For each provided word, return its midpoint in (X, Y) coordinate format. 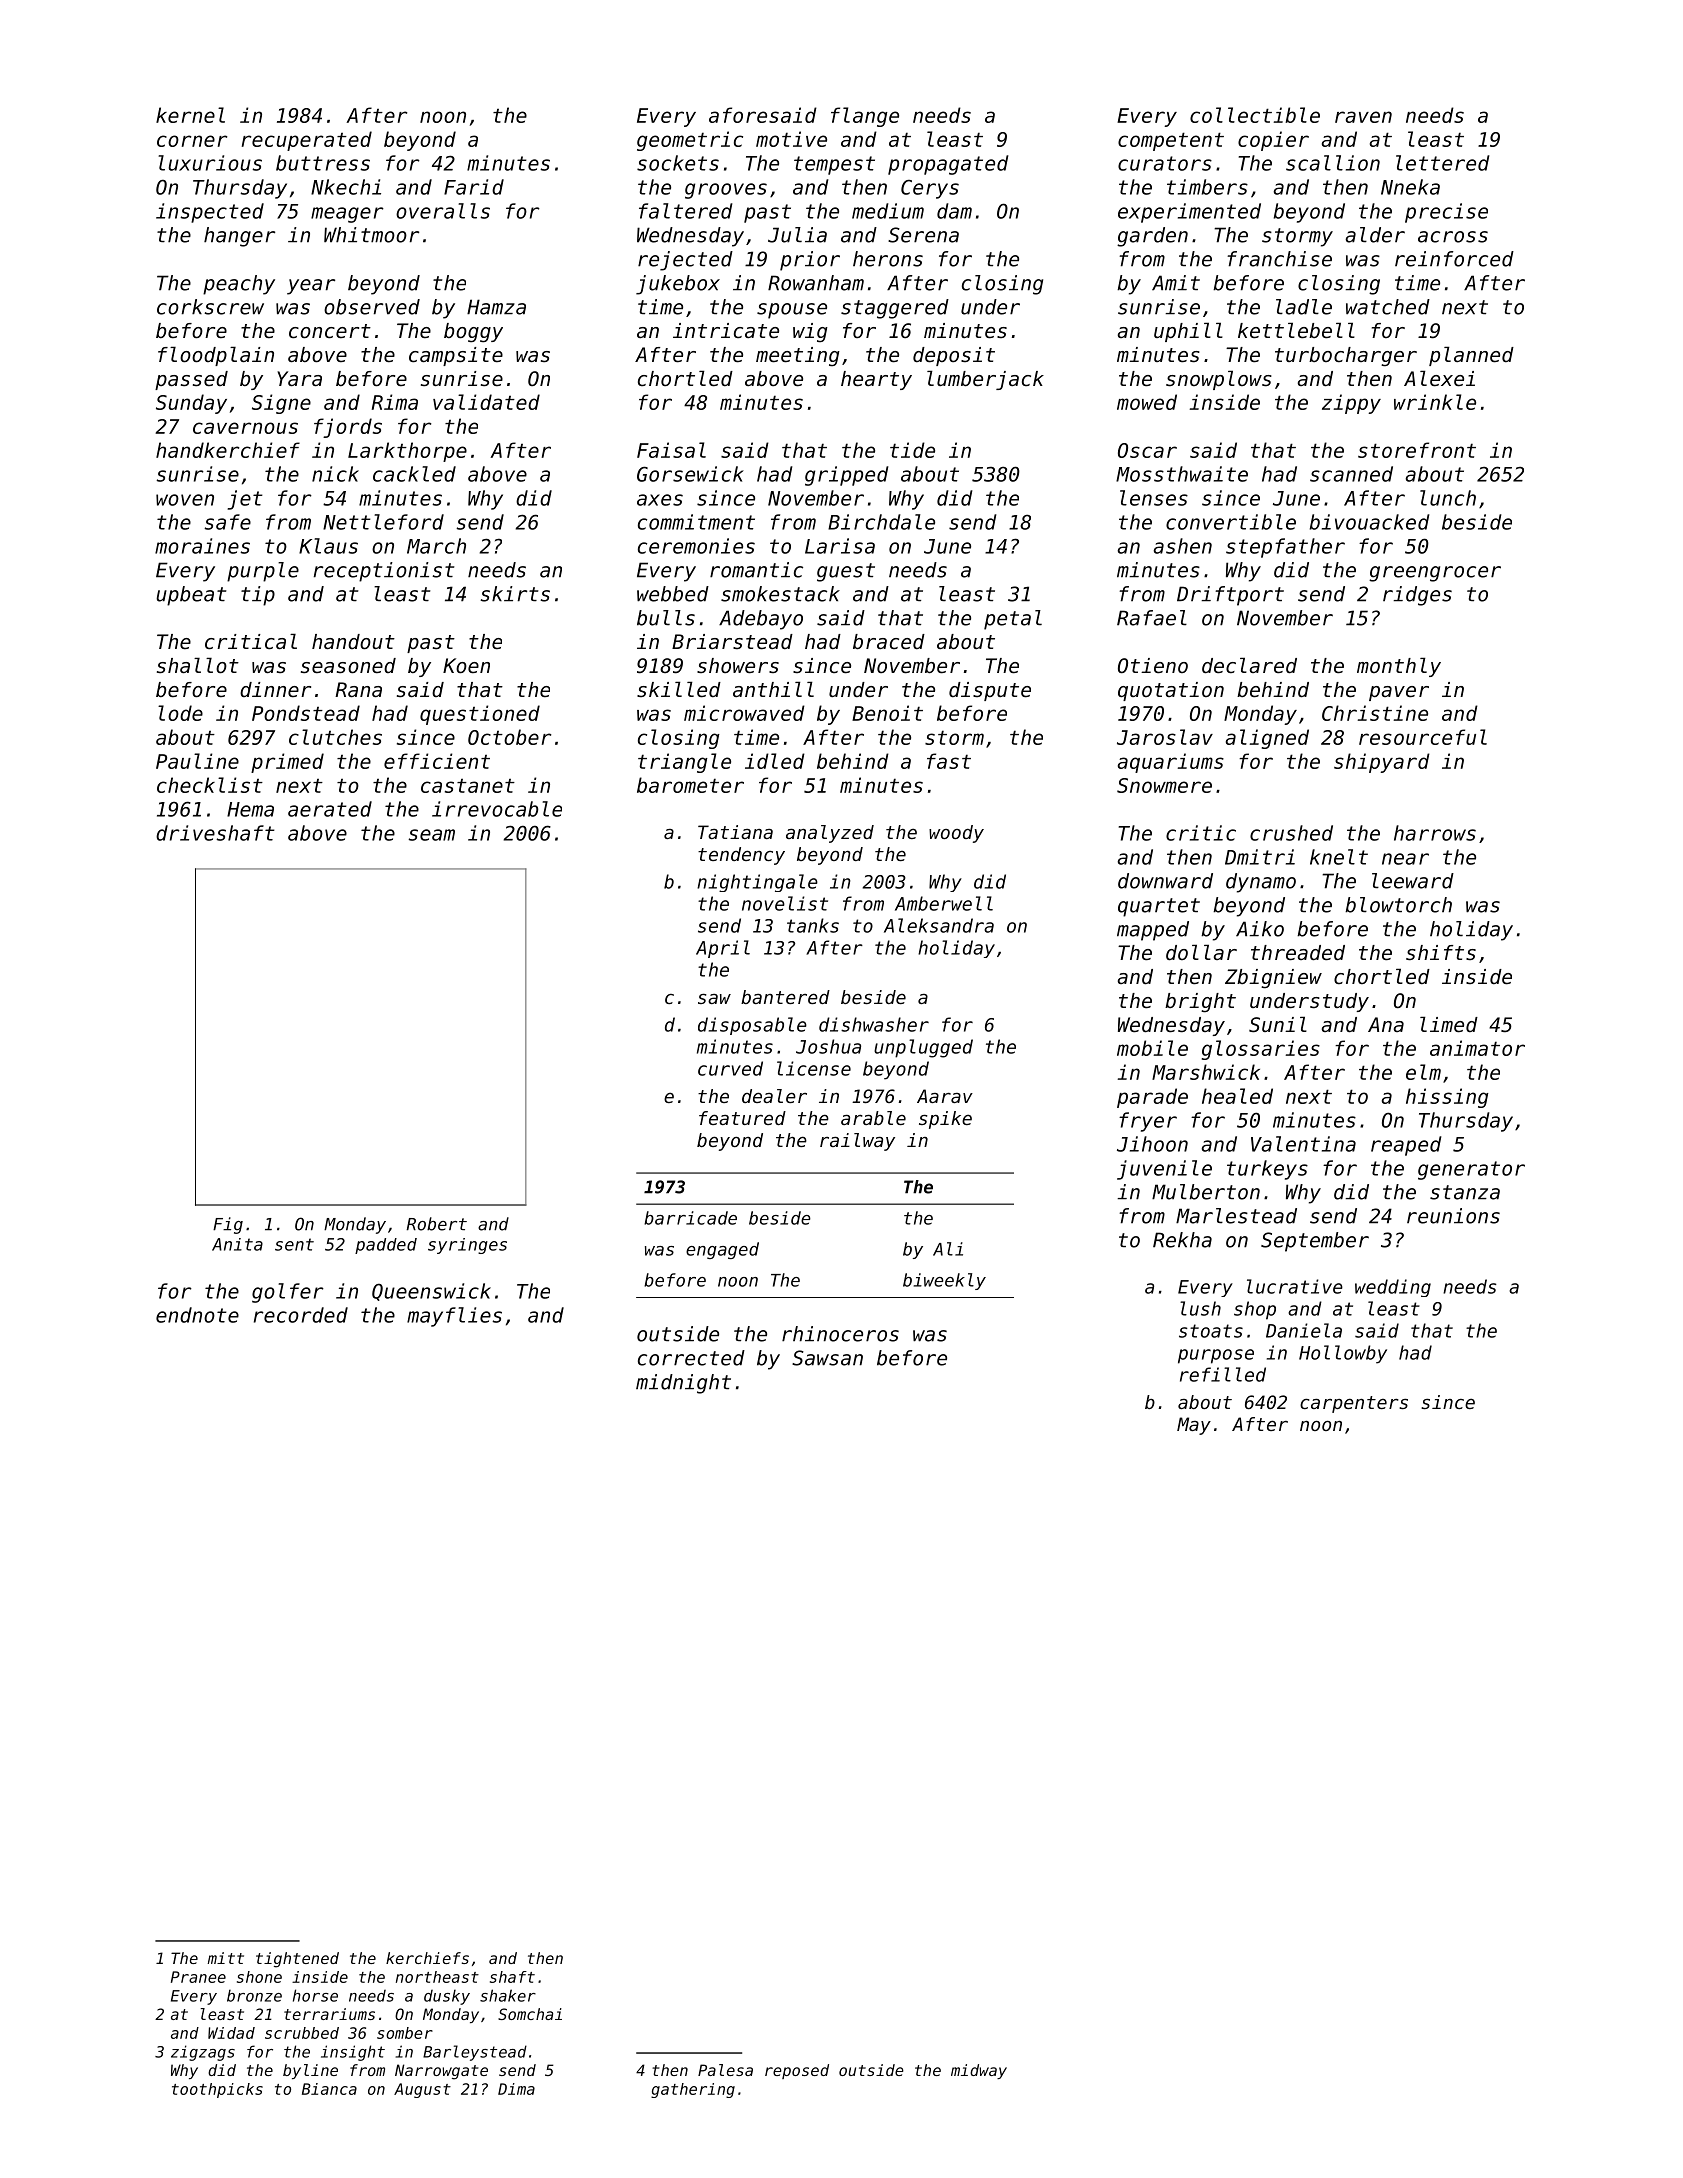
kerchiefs (427, 1958)
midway (979, 2071)
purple (263, 572)
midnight (683, 1384)
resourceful (1423, 737)
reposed (797, 2071)
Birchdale (881, 522)
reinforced (1454, 259)
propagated (948, 165)
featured (742, 1118)
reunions (1453, 1216)
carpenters (1354, 1404)
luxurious (210, 163)
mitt (225, 1958)
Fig (228, 1225)
